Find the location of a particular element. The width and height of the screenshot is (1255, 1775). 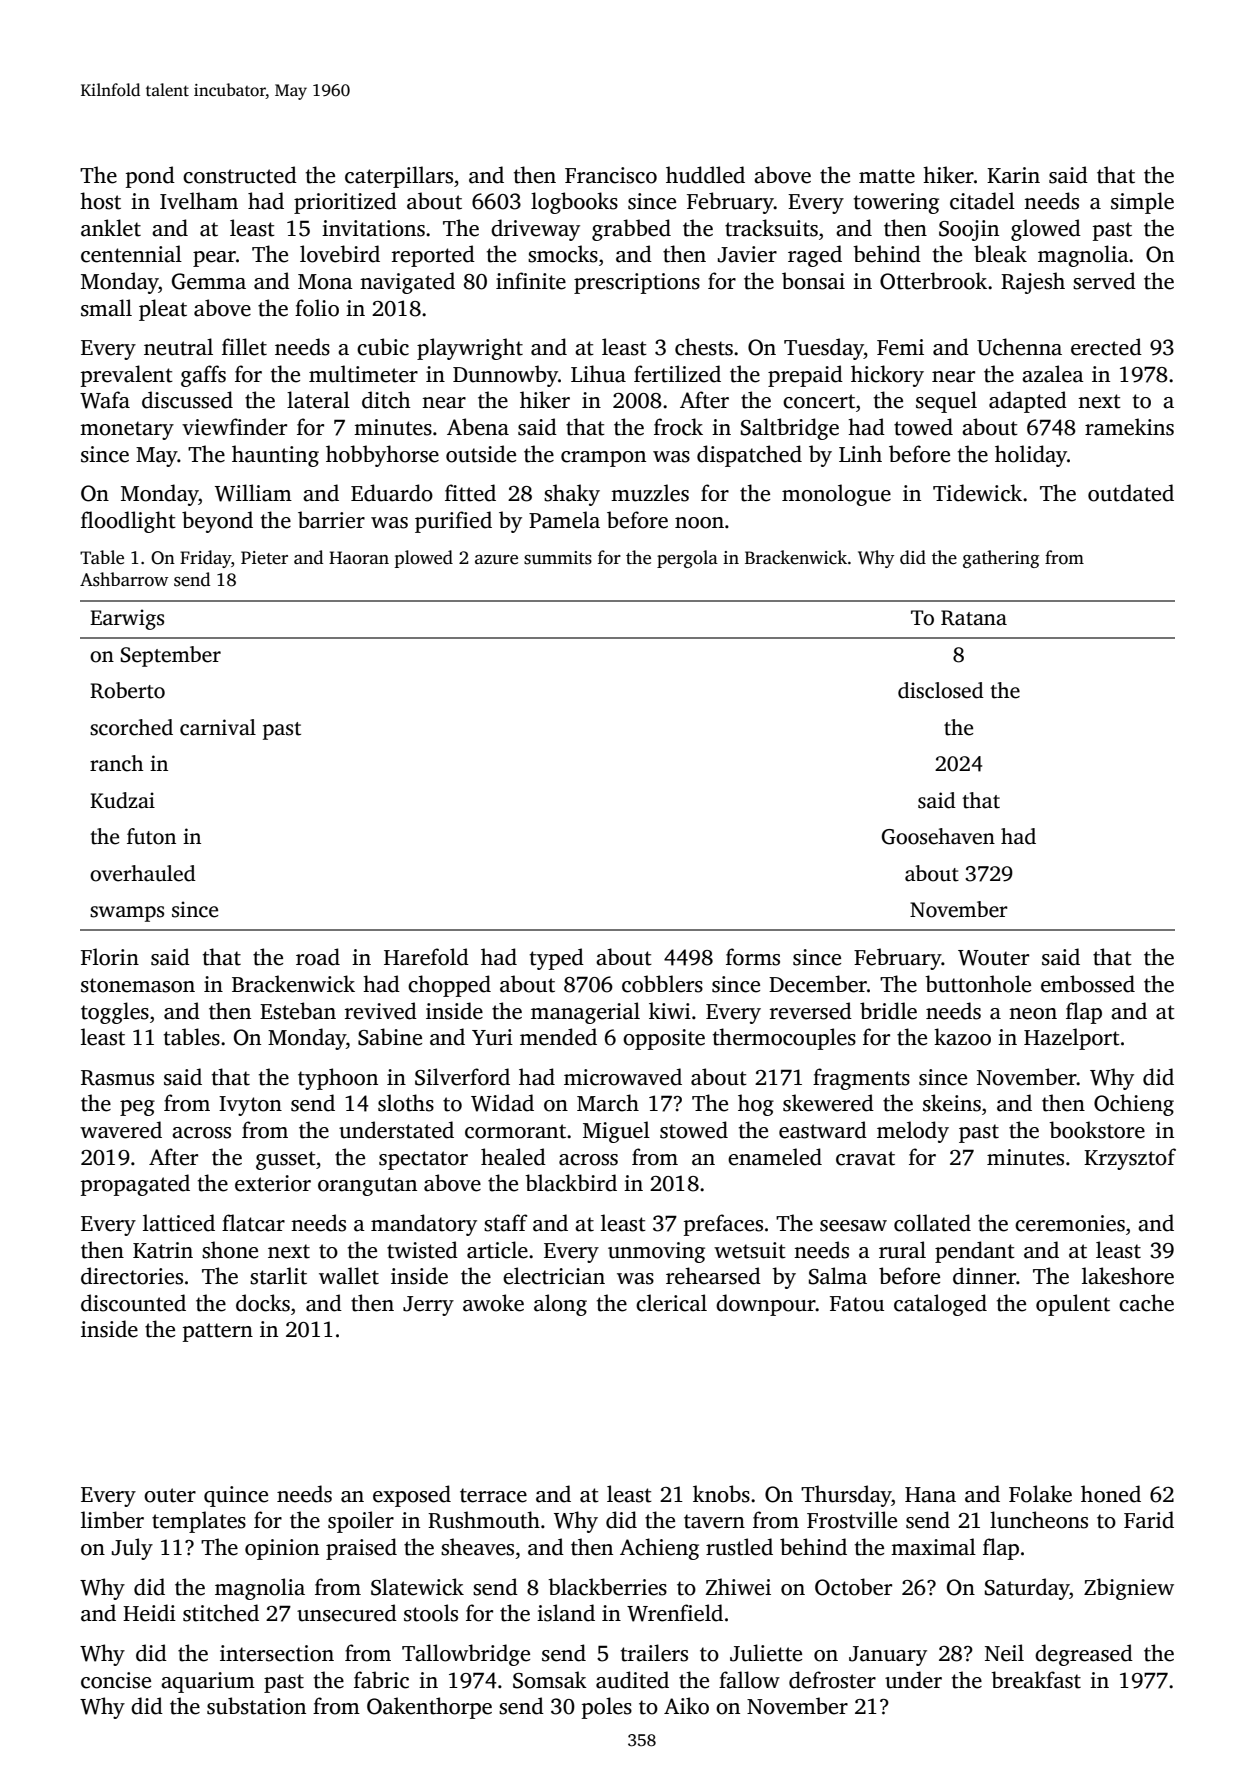

concise is located at coordinates (116, 1680).
